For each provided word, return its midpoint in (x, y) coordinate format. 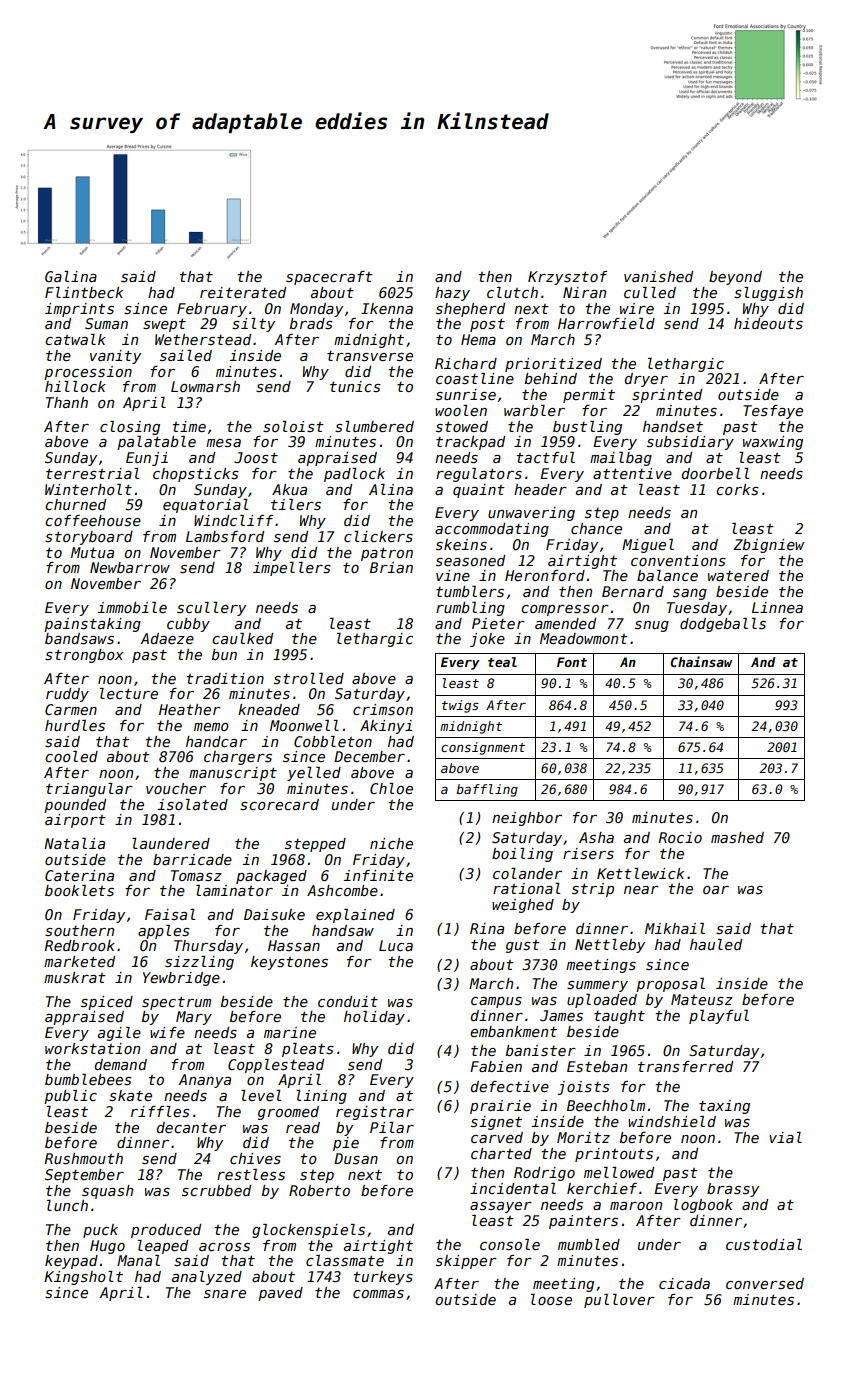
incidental (513, 1188)
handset (673, 426)
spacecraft (329, 278)
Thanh (67, 402)
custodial (764, 1244)
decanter (191, 1127)
